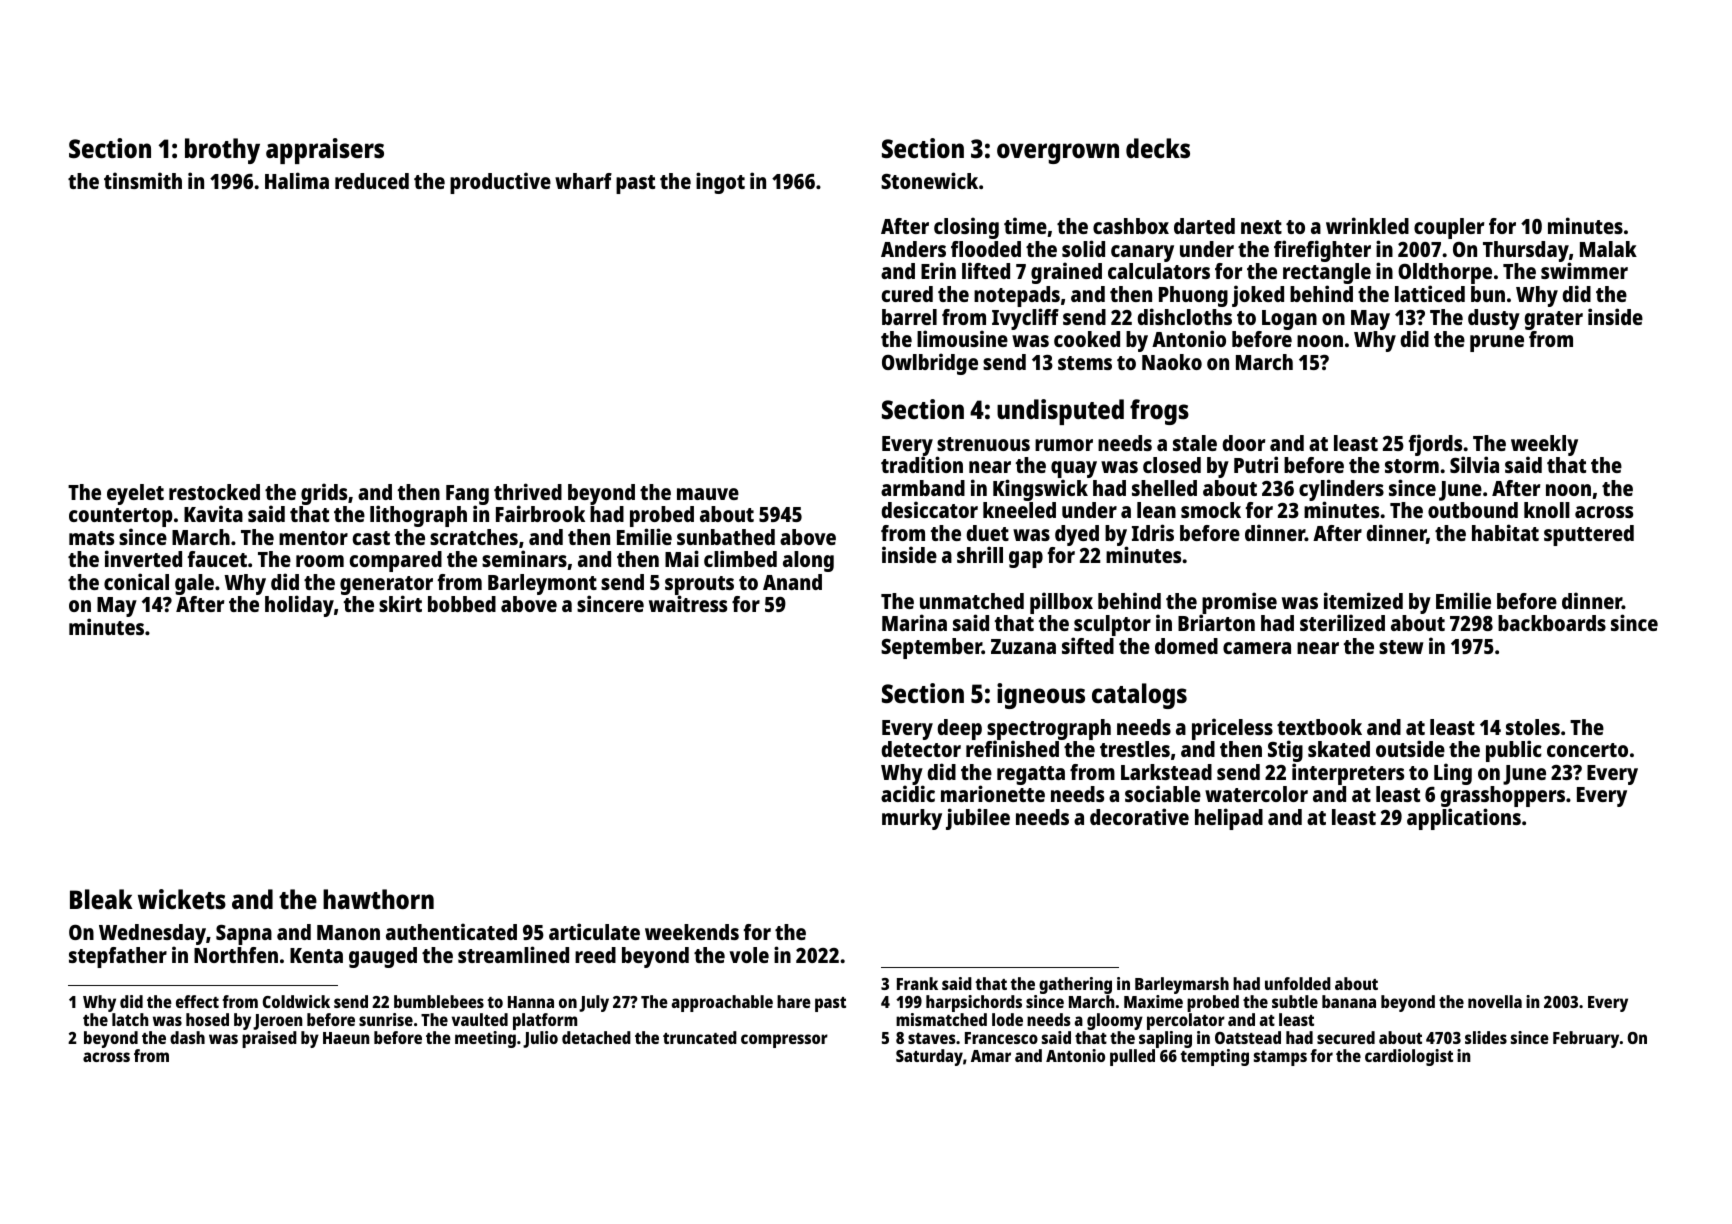  Describe the element at coordinates (500, 183) in the document. I see `productive` at that location.
